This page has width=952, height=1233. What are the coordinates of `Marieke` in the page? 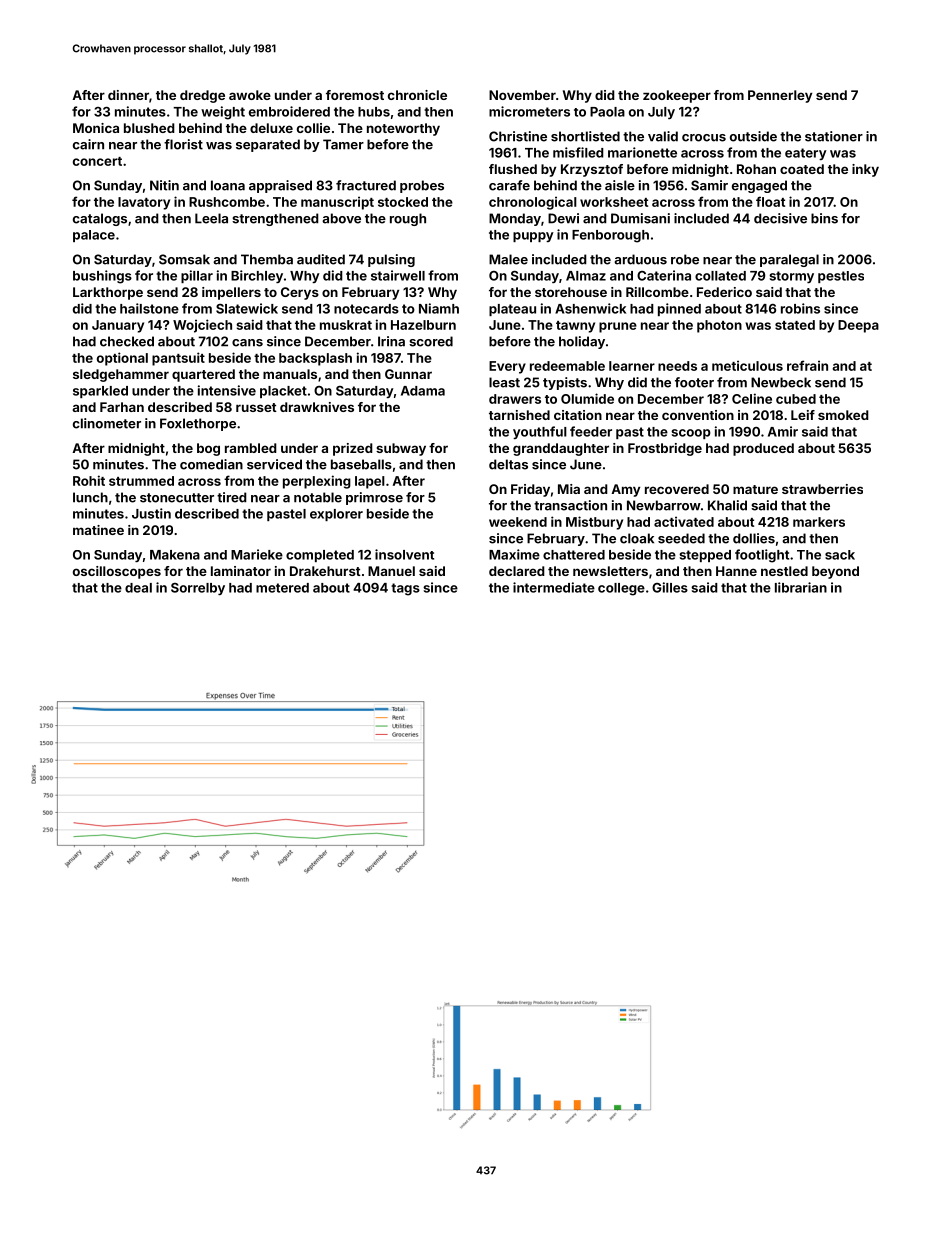 It's located at (257, 554).
